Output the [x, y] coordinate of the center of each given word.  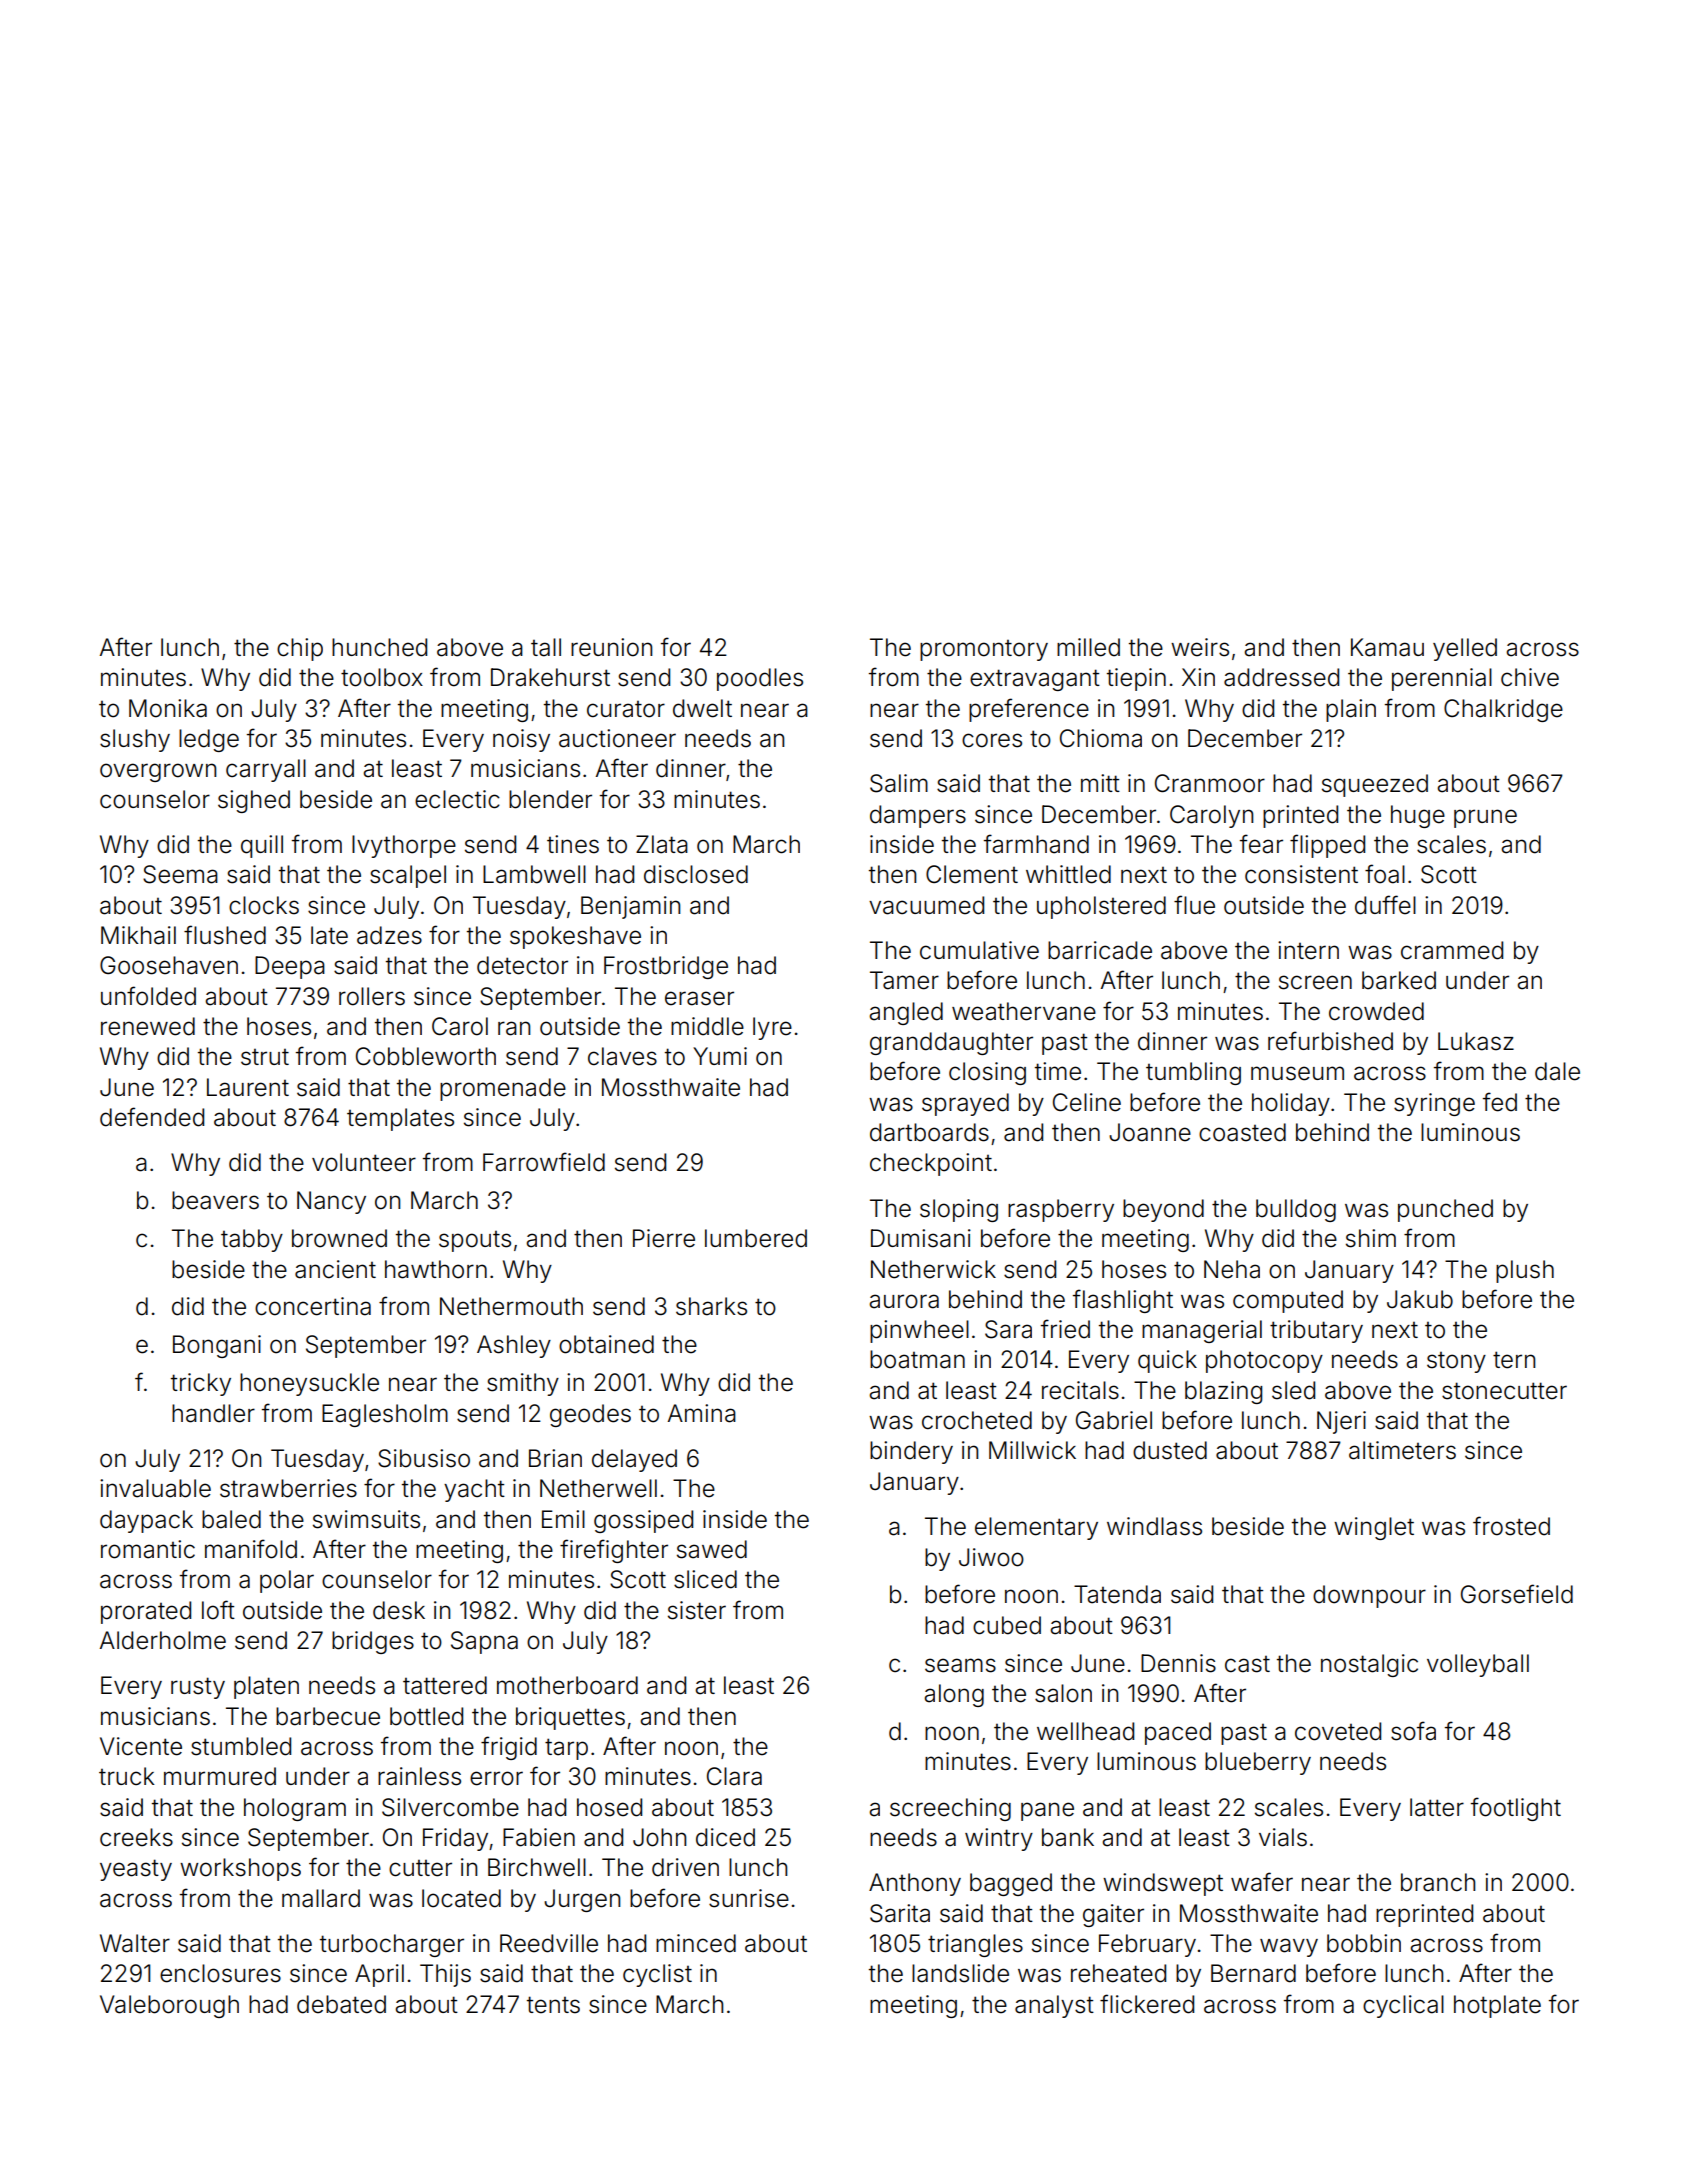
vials [1283, 1837]
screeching [950, 1809]
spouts [475, 1241]
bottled [426, 1716]
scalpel [408, 876]
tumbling [1193, 1073]
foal [1385, 874]
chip [300, 649]
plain [1351, 710]
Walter [135, 1943]
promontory [984, 650]
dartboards [929, 1132]
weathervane [1024, 1011]
